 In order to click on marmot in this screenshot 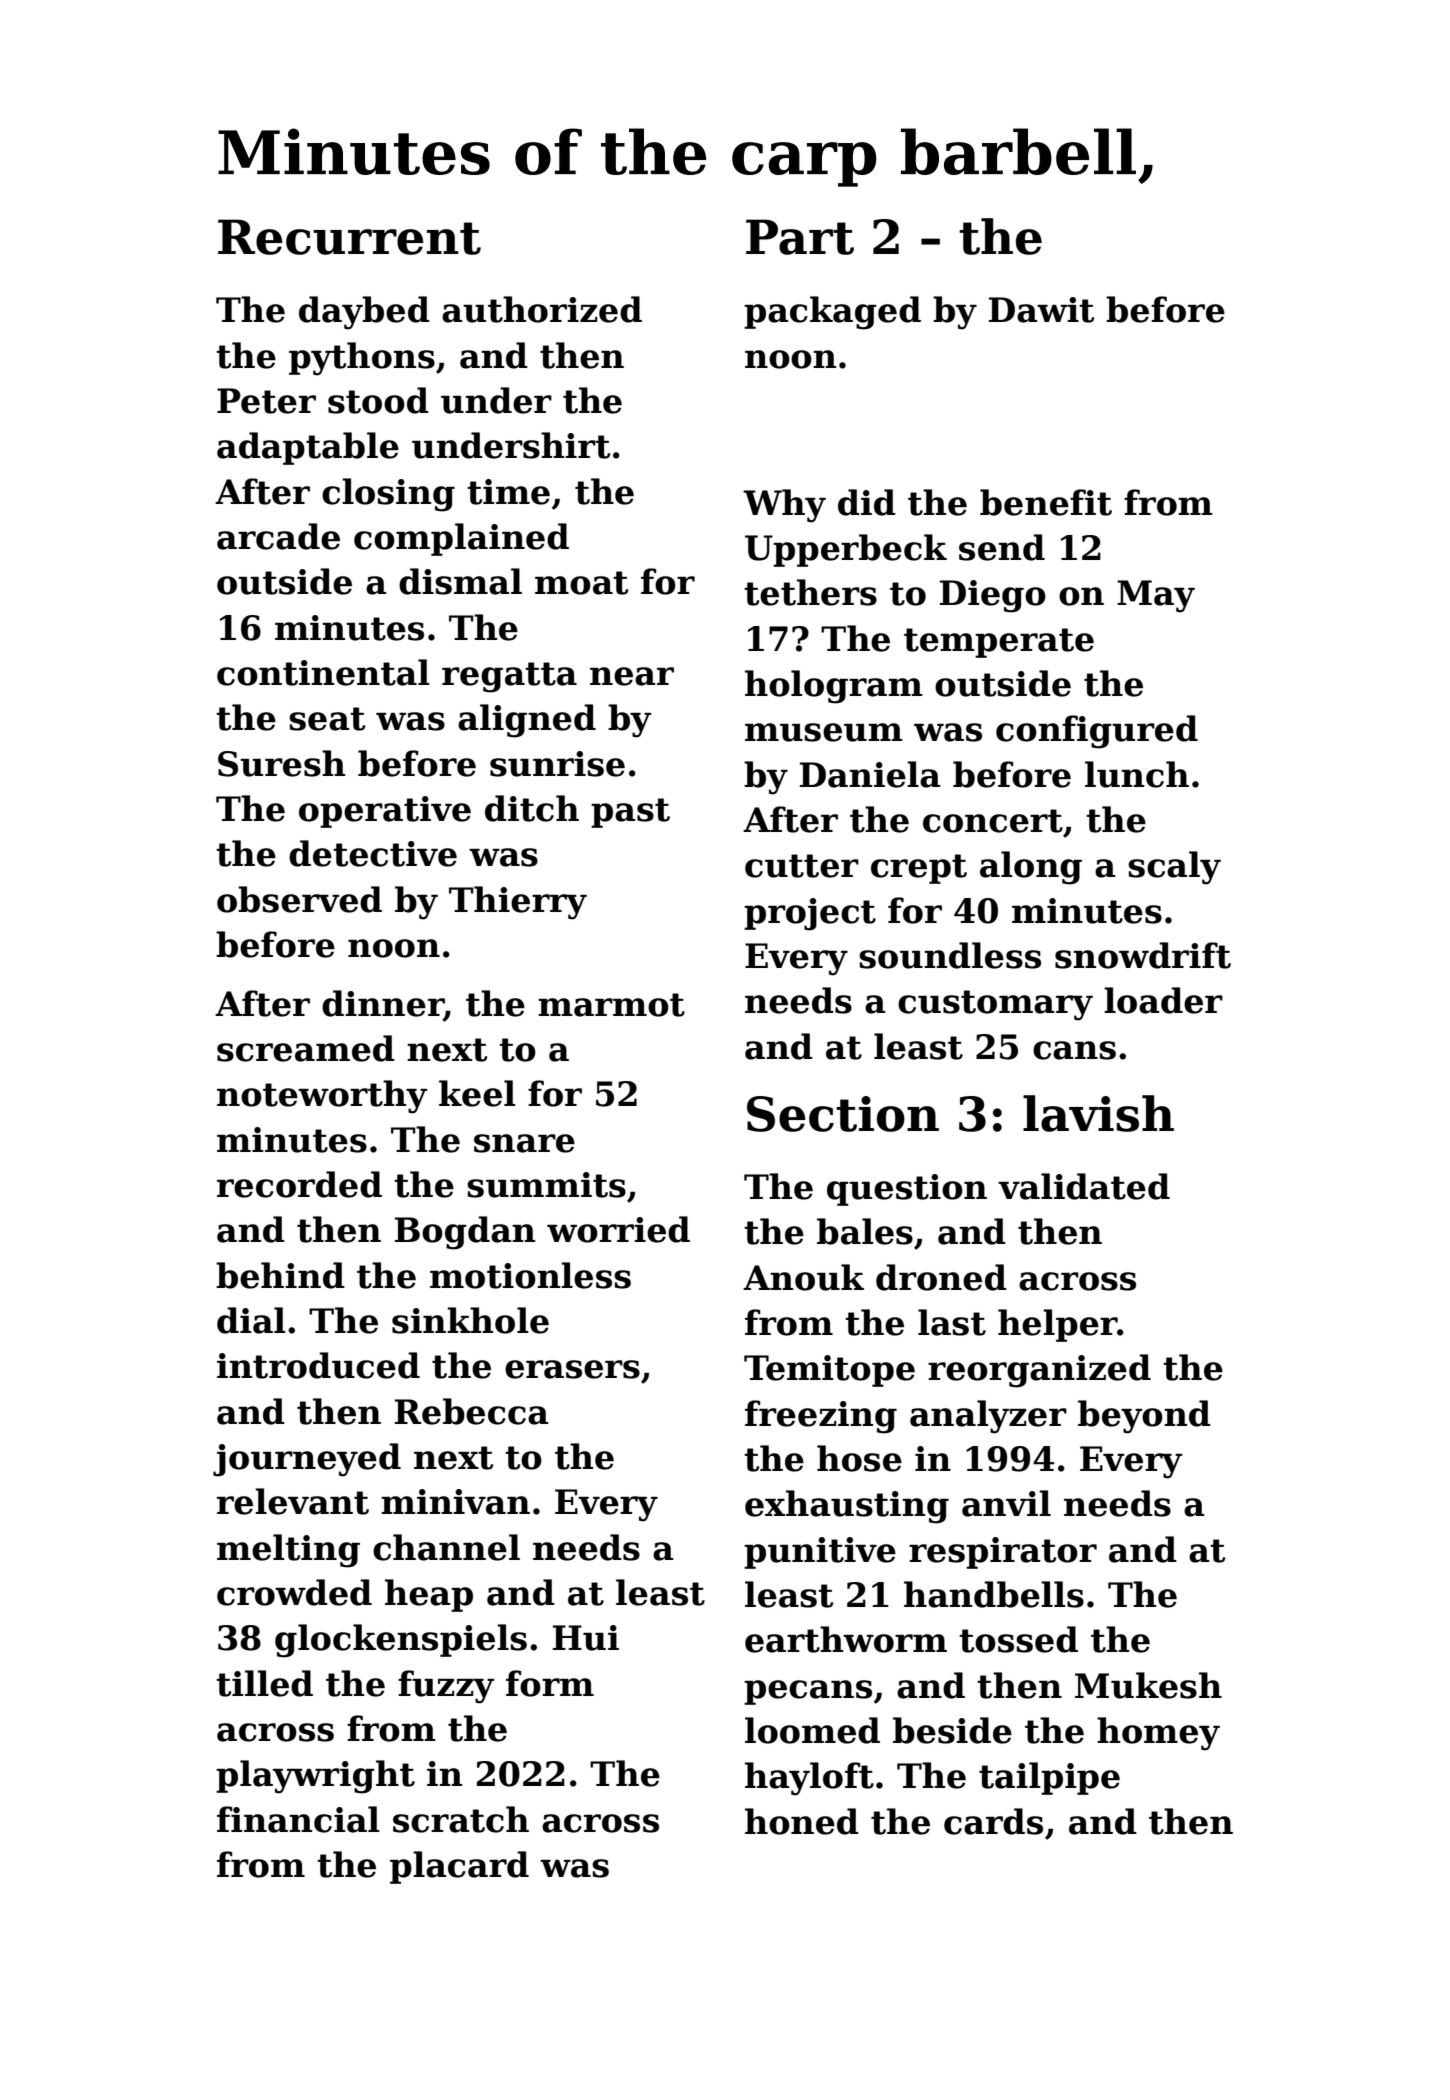, I will do `click(611, 1005)`.
